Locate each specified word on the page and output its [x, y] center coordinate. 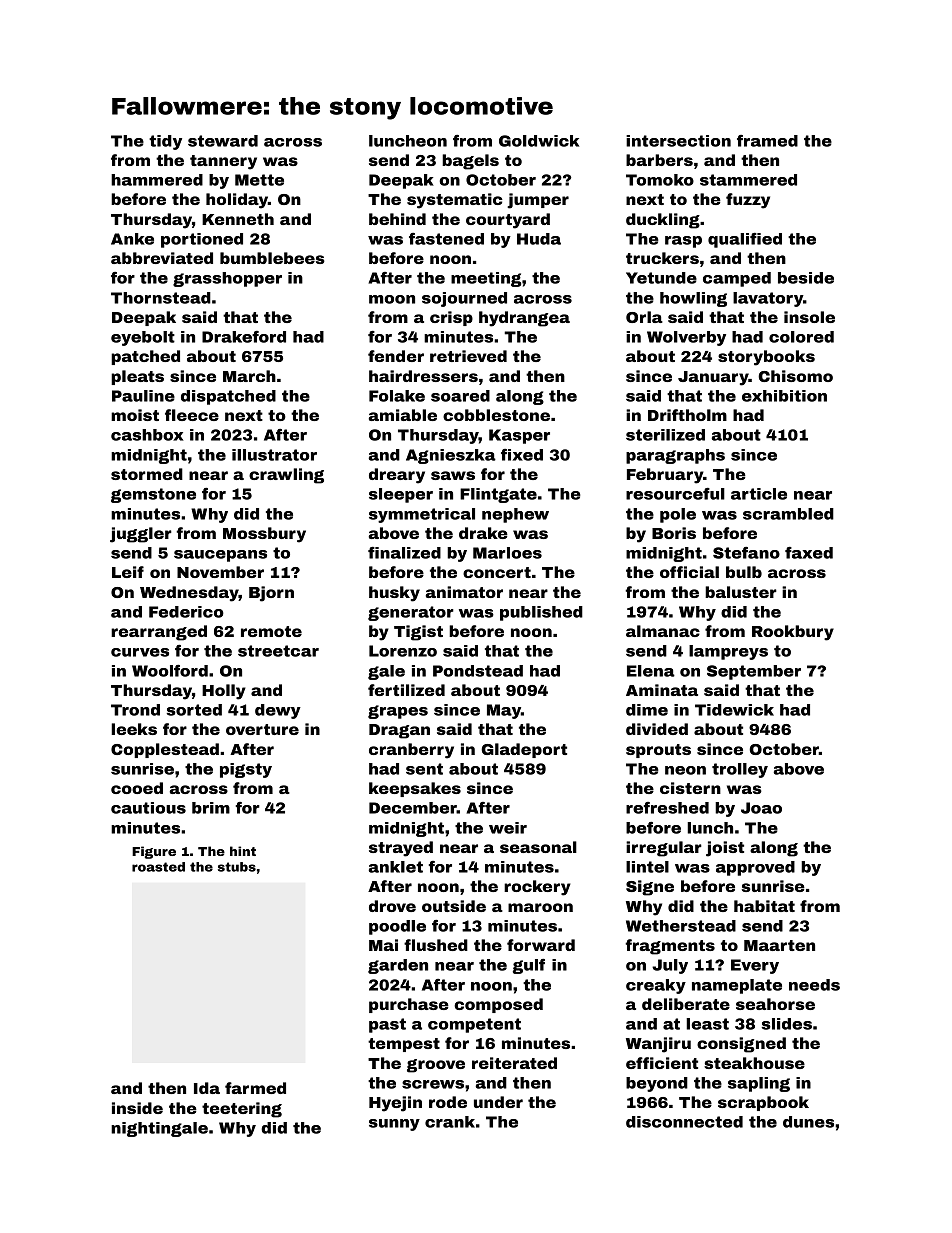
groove [436, 1066]
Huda [539, 239]
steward [223, 141]
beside [806, 278]
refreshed [667, 808]
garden [398, 966]
